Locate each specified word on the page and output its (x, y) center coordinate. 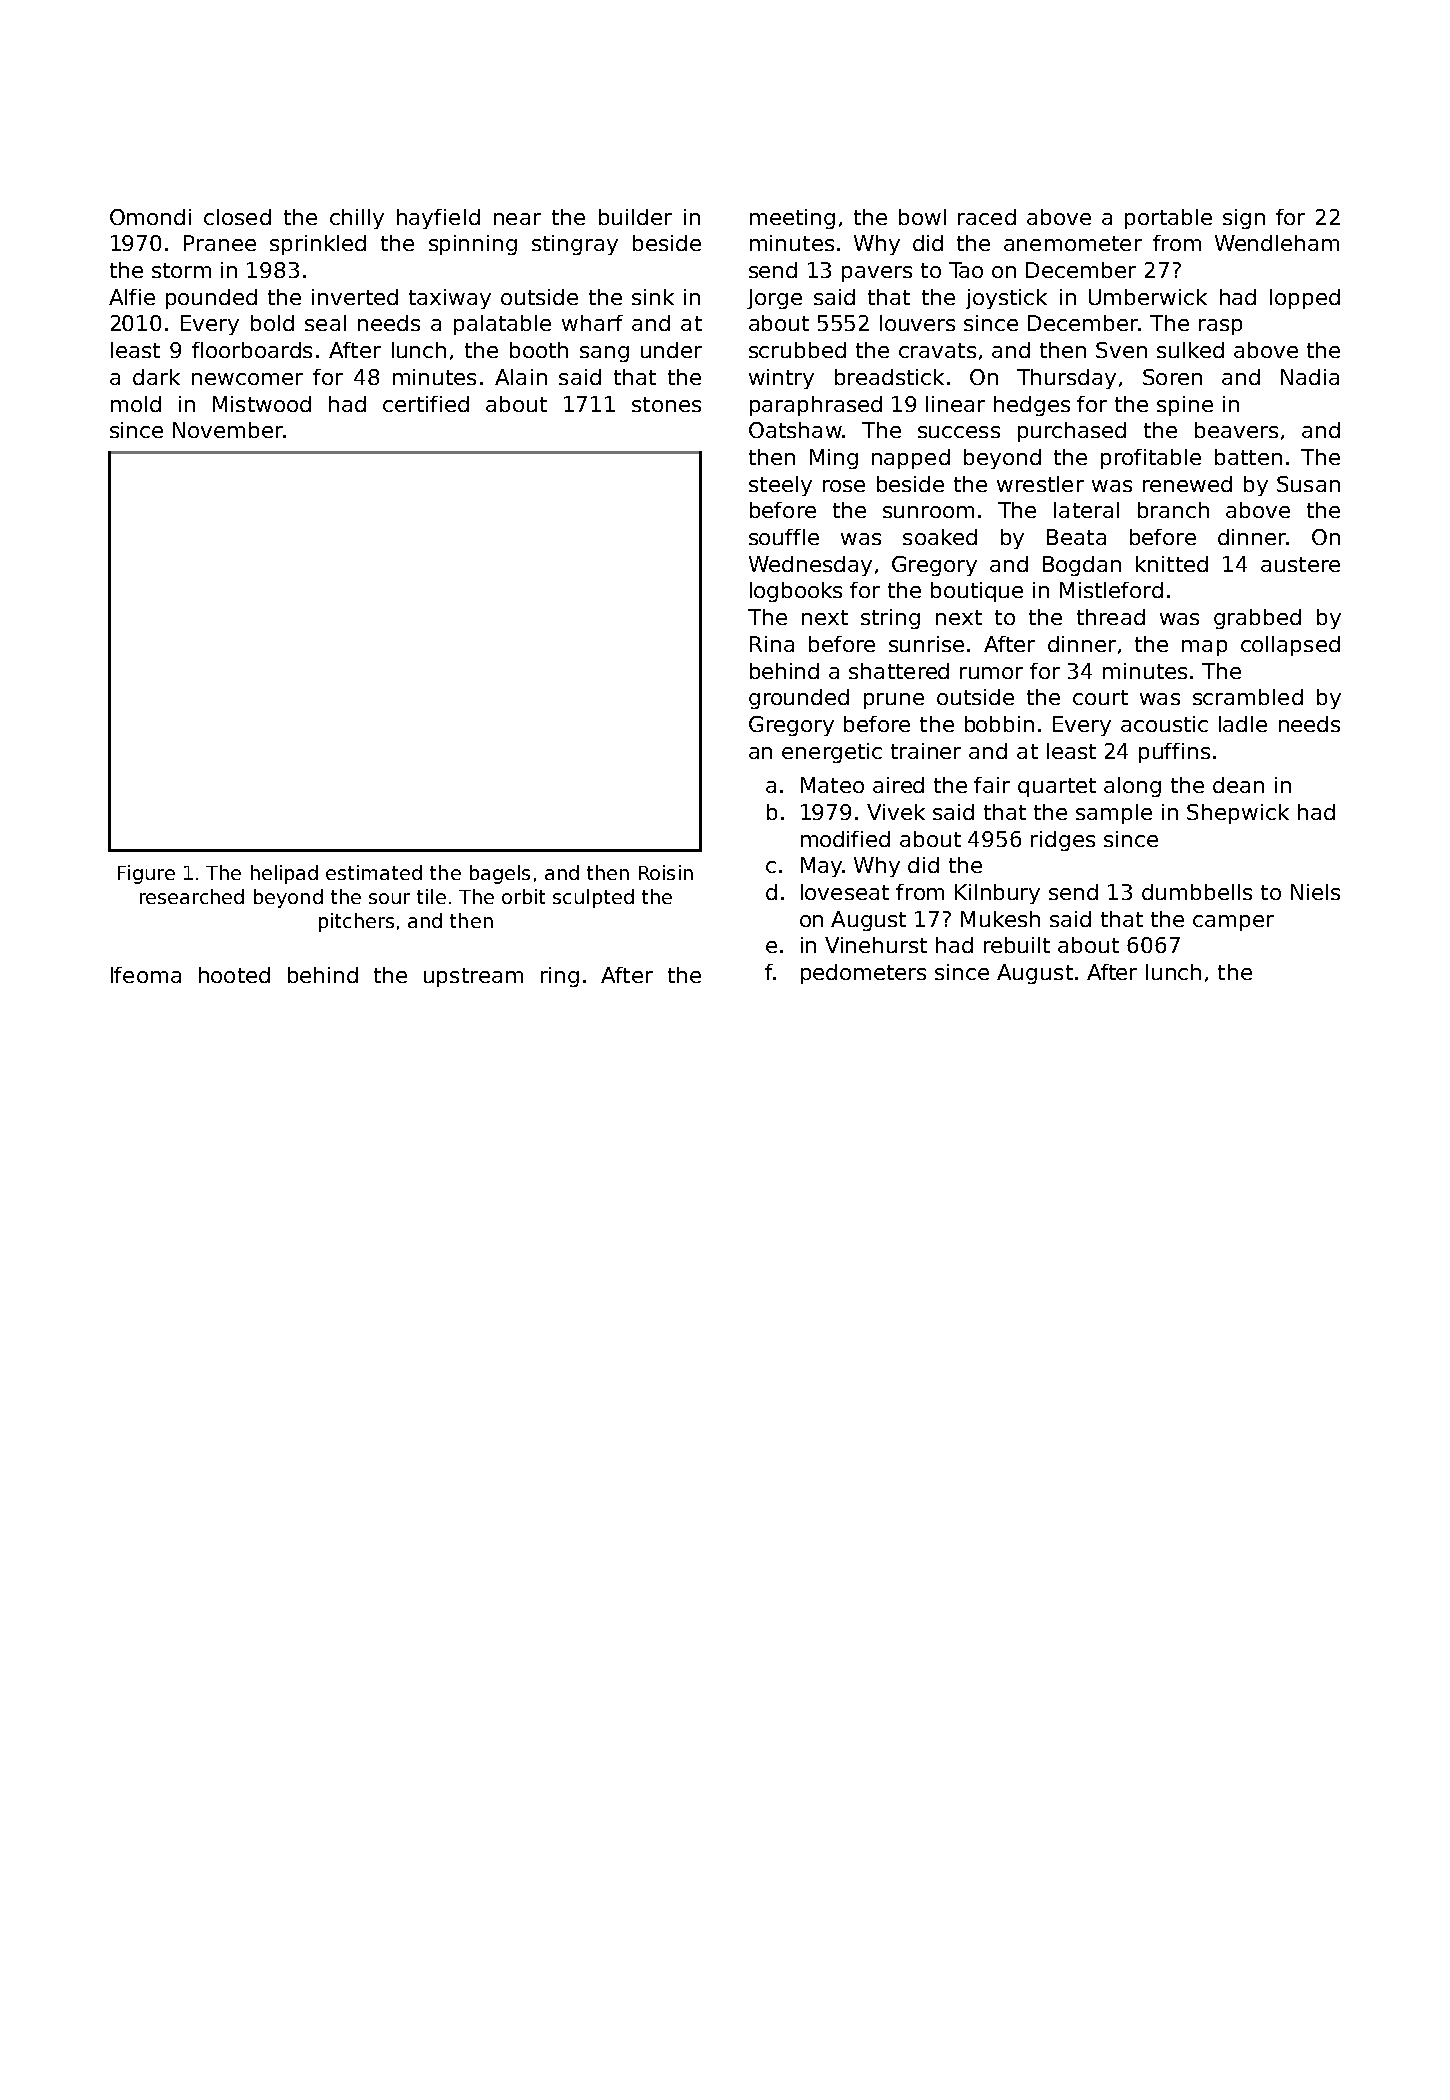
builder (635, 217)
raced (987, 217)
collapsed (1290, 646)
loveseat (845, 892)
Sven (1121, 350)
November (228, 430)
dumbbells (1197, 892)
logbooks (796, 592)
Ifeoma (146, 975)
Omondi (150, 217)
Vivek (896, 812)
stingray (575, 245)
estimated (374, 872)
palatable (502, 325)
